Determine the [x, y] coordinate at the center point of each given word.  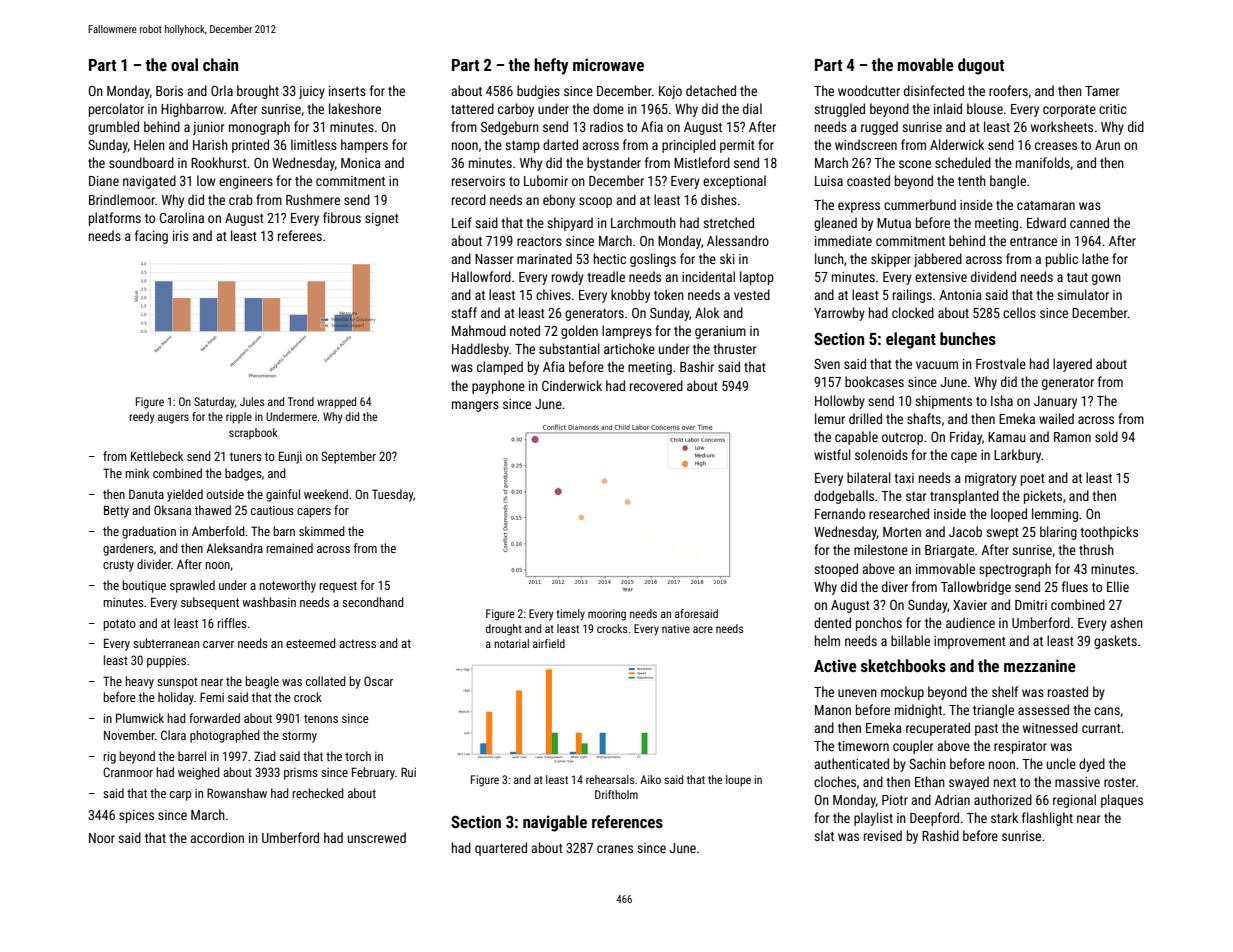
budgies [538, 92]
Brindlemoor [122, 199]
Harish [210, 144]
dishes [719, 199]
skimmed [322, 531]
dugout [981, 66]
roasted [1068, 691]
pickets [1043, 497]
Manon [833, 710]
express [859, 207]
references [627, 821]
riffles [232, 623]
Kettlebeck [157, 456]
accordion [217, 837]
